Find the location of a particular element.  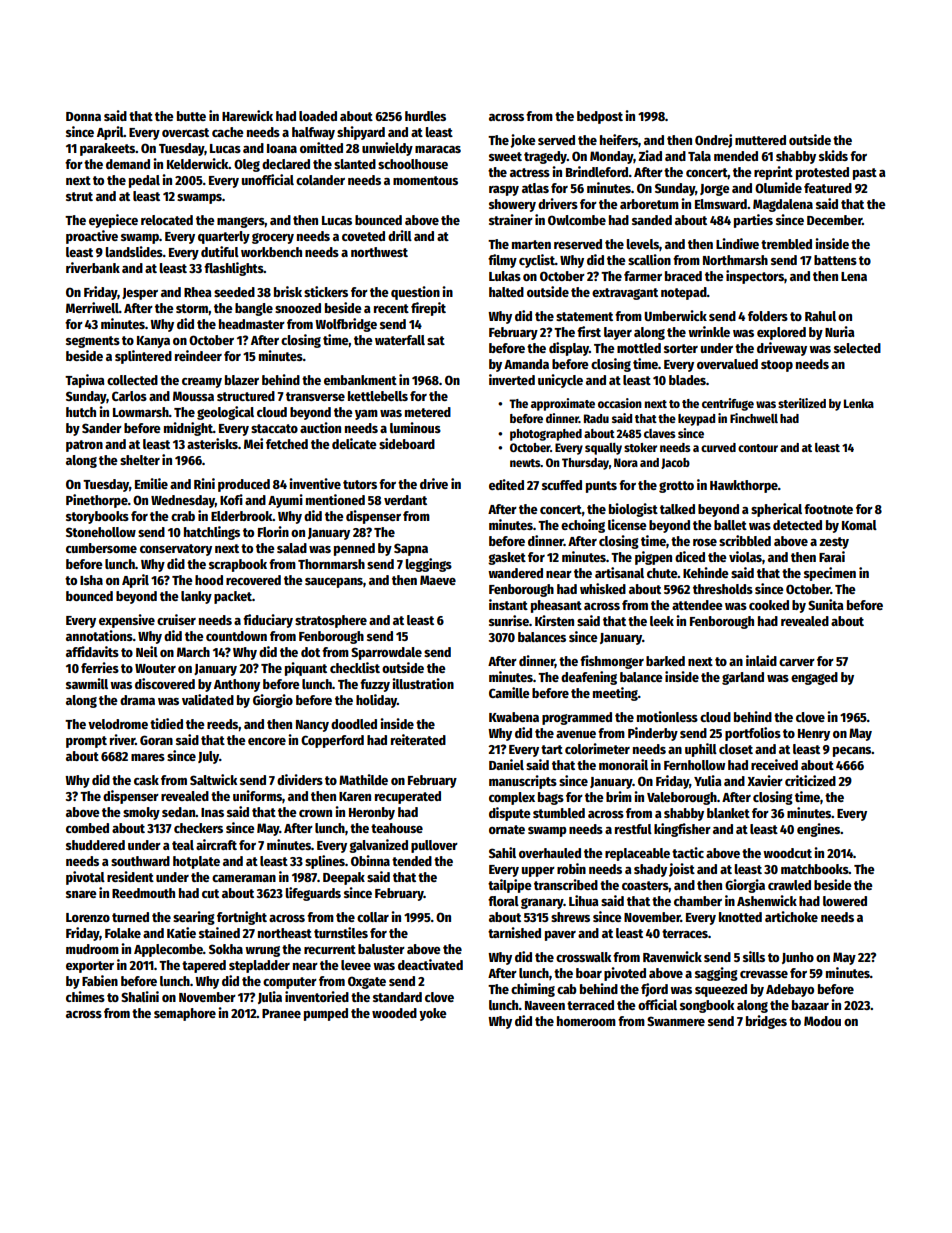

scribbled is located at coordinates (745, 540).
